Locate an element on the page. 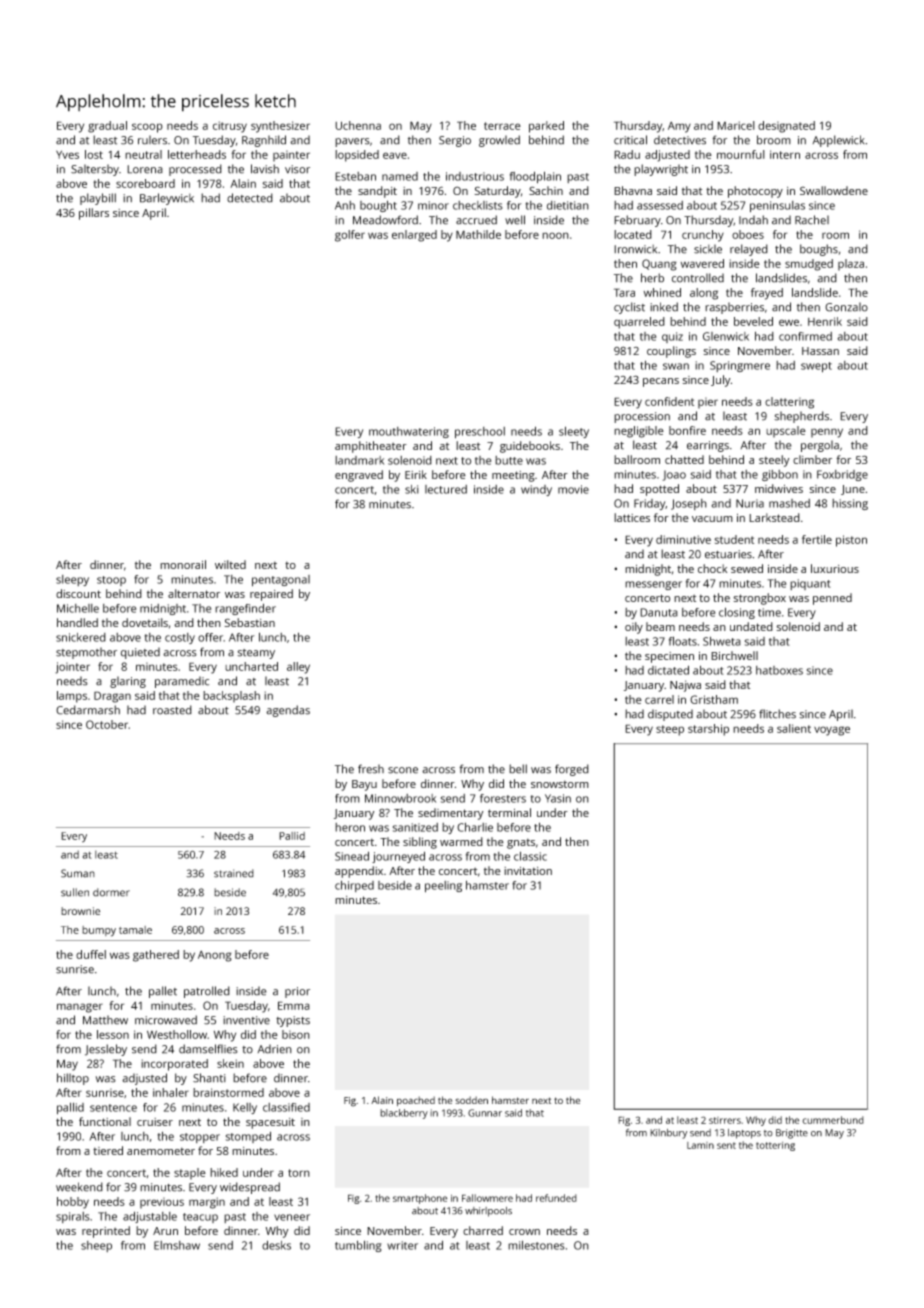  citrusy is located at coordinates (230, 127).
